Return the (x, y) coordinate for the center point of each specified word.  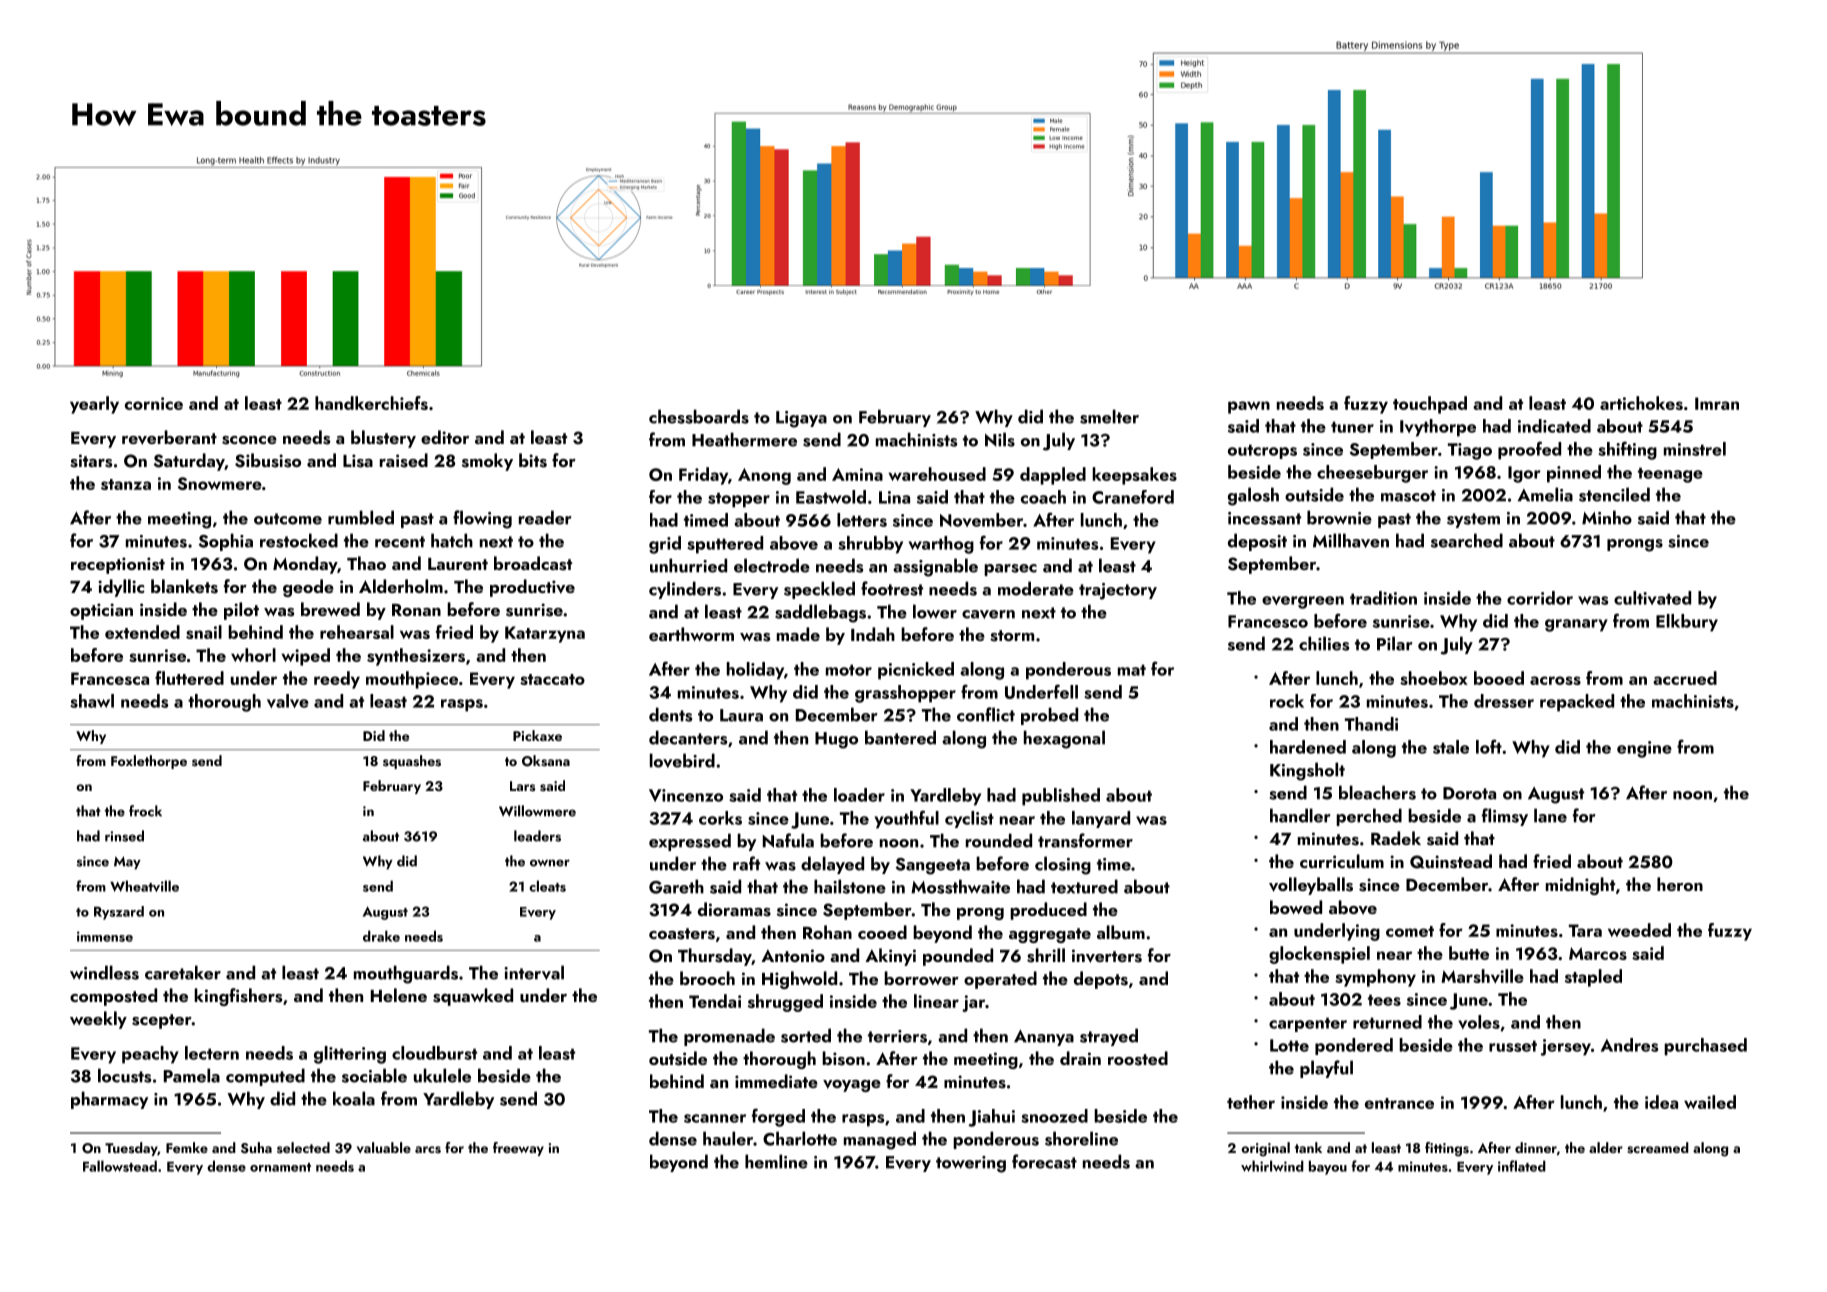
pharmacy (109, 1100)
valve (288, 701)
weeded (1639, 930)
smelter (1109, 416)
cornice (154, 403)
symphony (1375, 978)
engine (1644, 749)
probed (1049, 716)
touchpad (1430, 405)
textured (1084, 886)
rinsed (124, 836)
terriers (897, 1036)
